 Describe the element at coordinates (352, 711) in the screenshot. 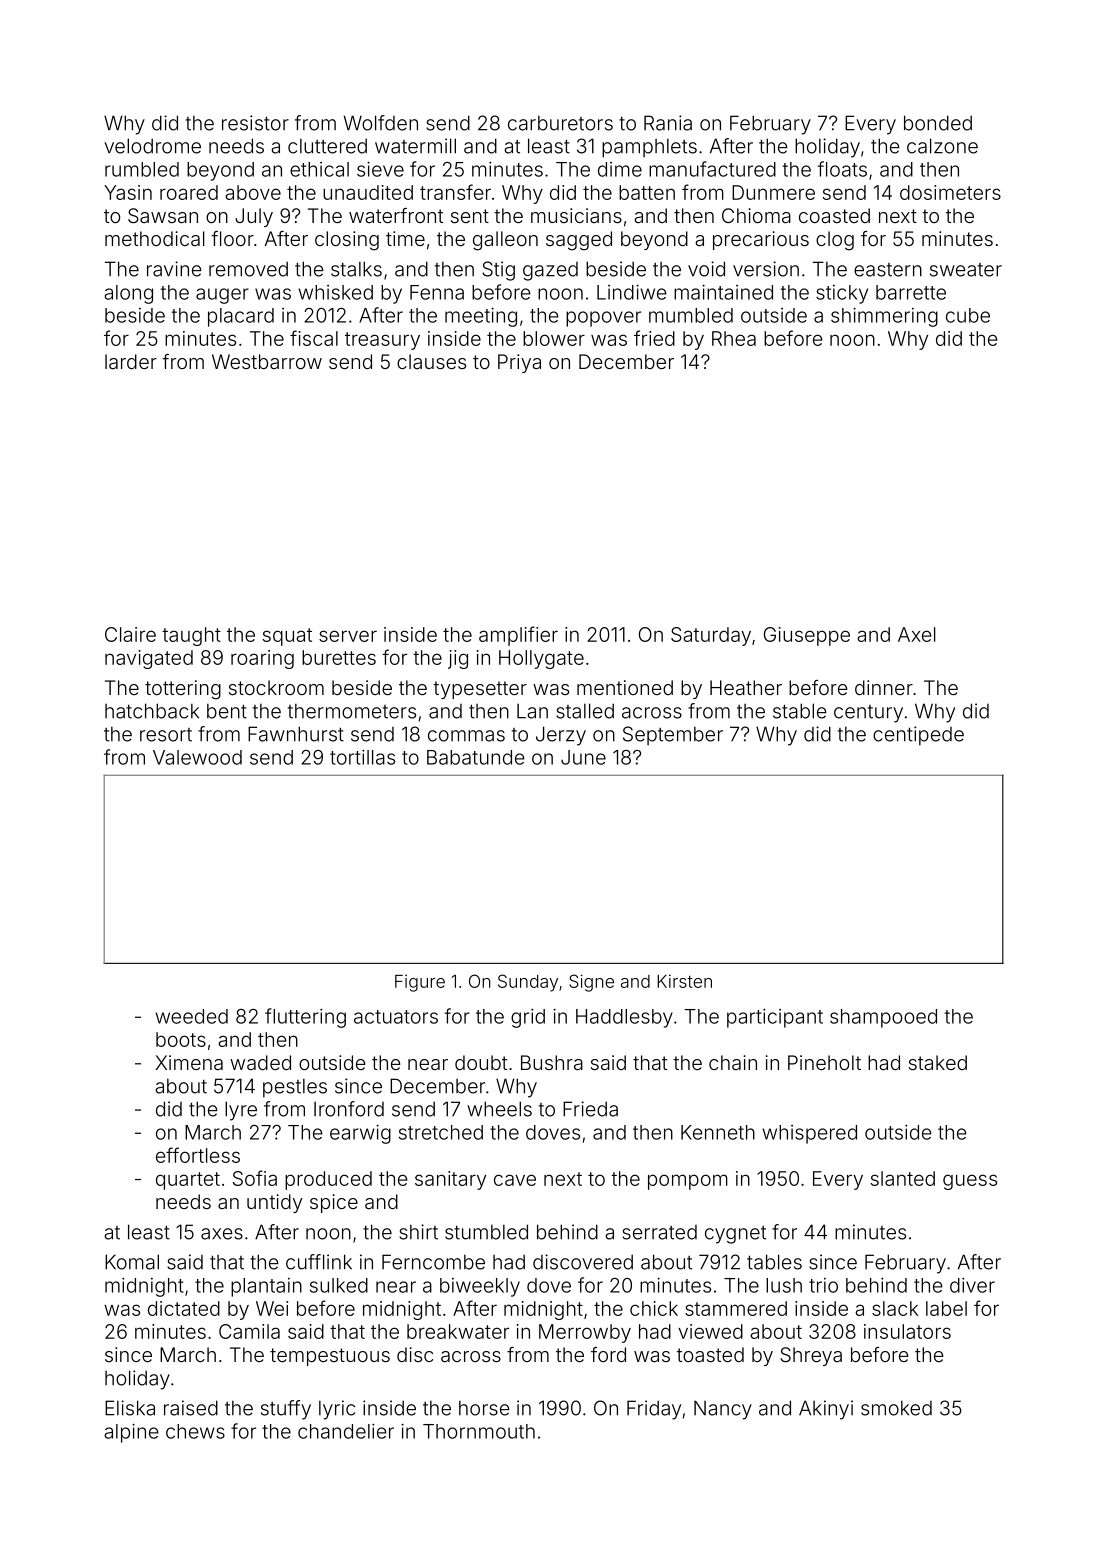

I see `thermometers` at that location.
